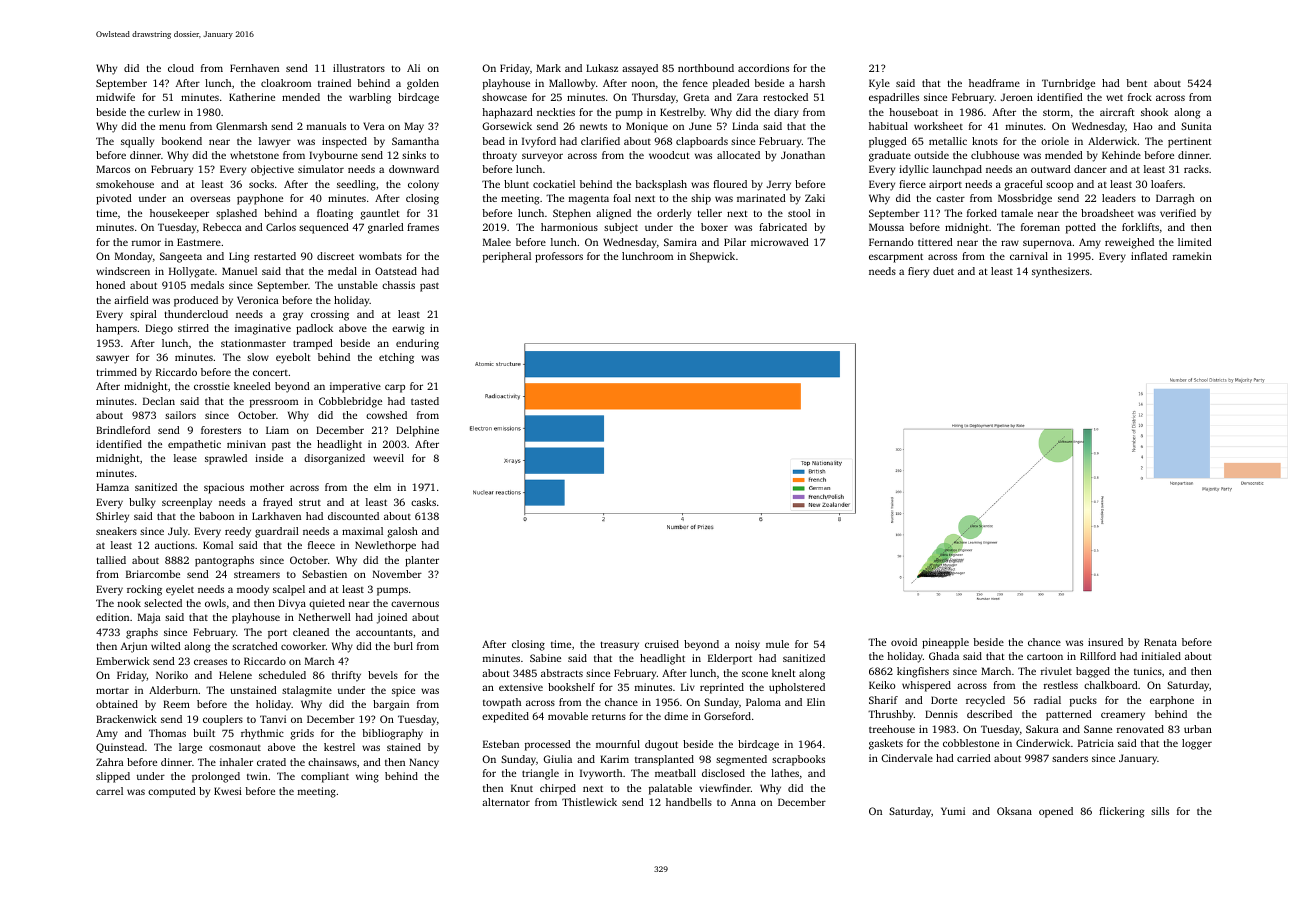 This document has width=1308, height=924. What do you see at coordinates (175, 545) in the document?
I see `auctions` at bounding box center [175, 545].
